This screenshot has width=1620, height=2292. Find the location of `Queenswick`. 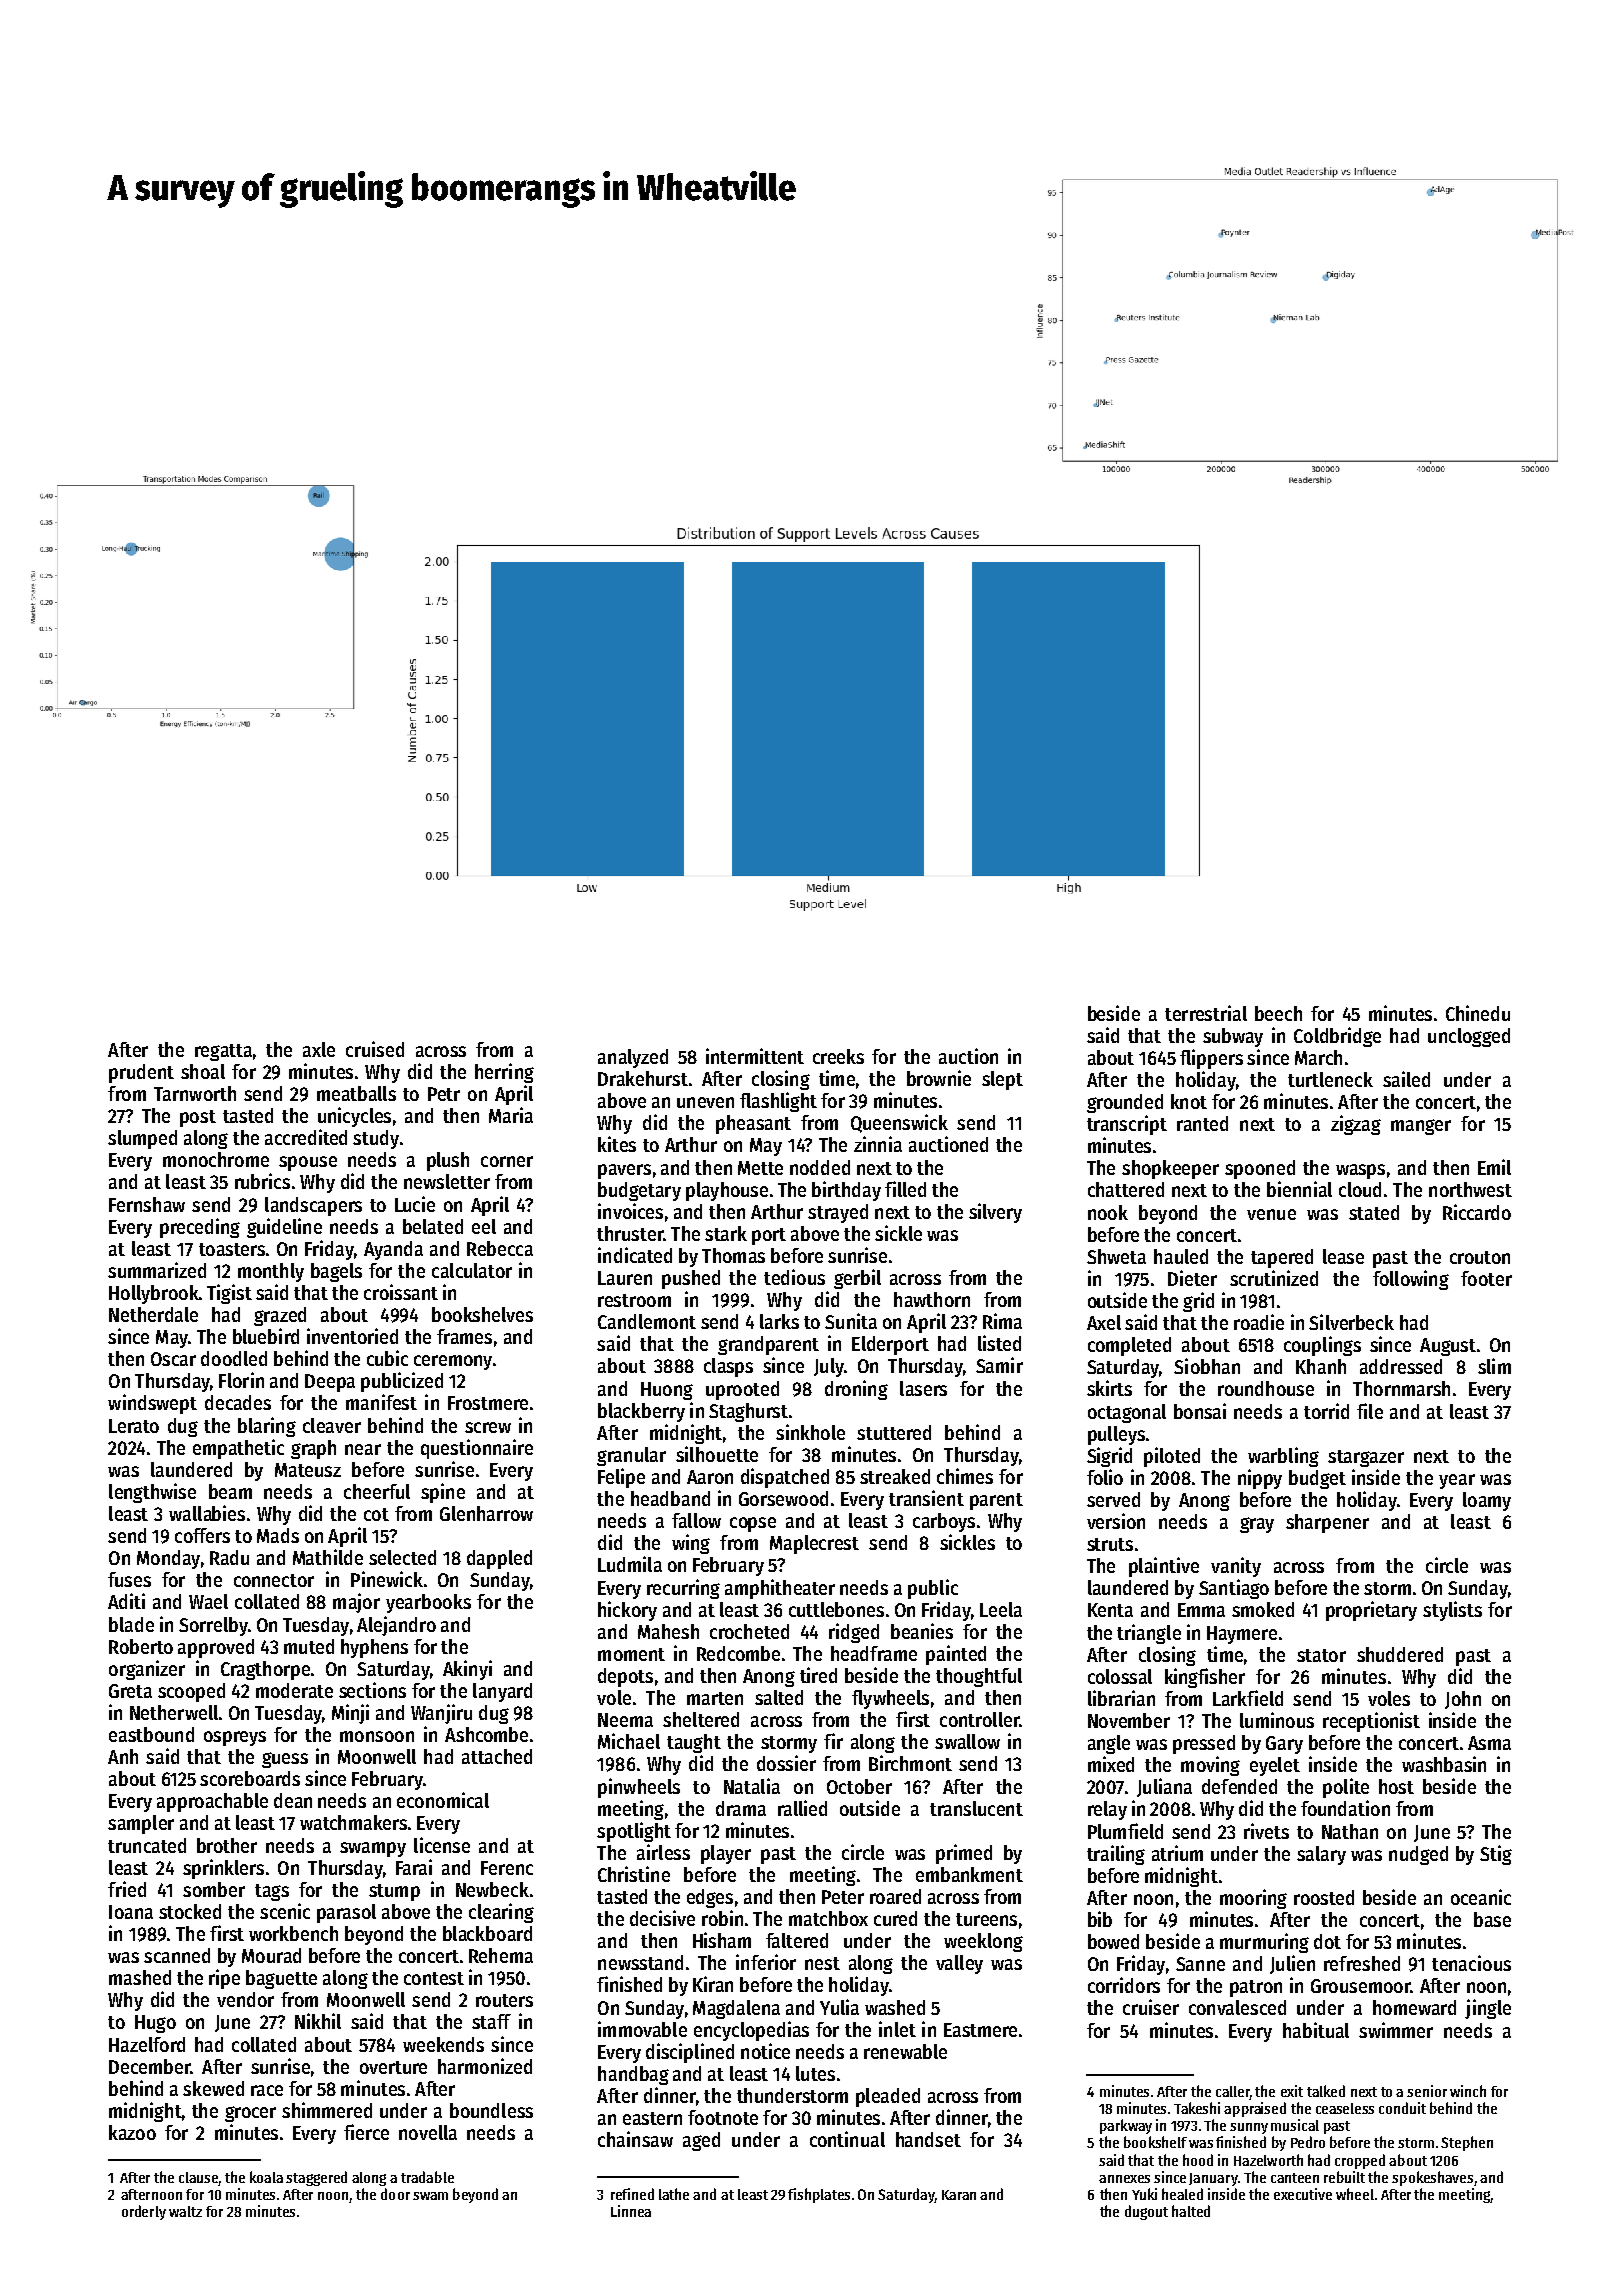

Queenswick is located at coordinates (899, 1123).
